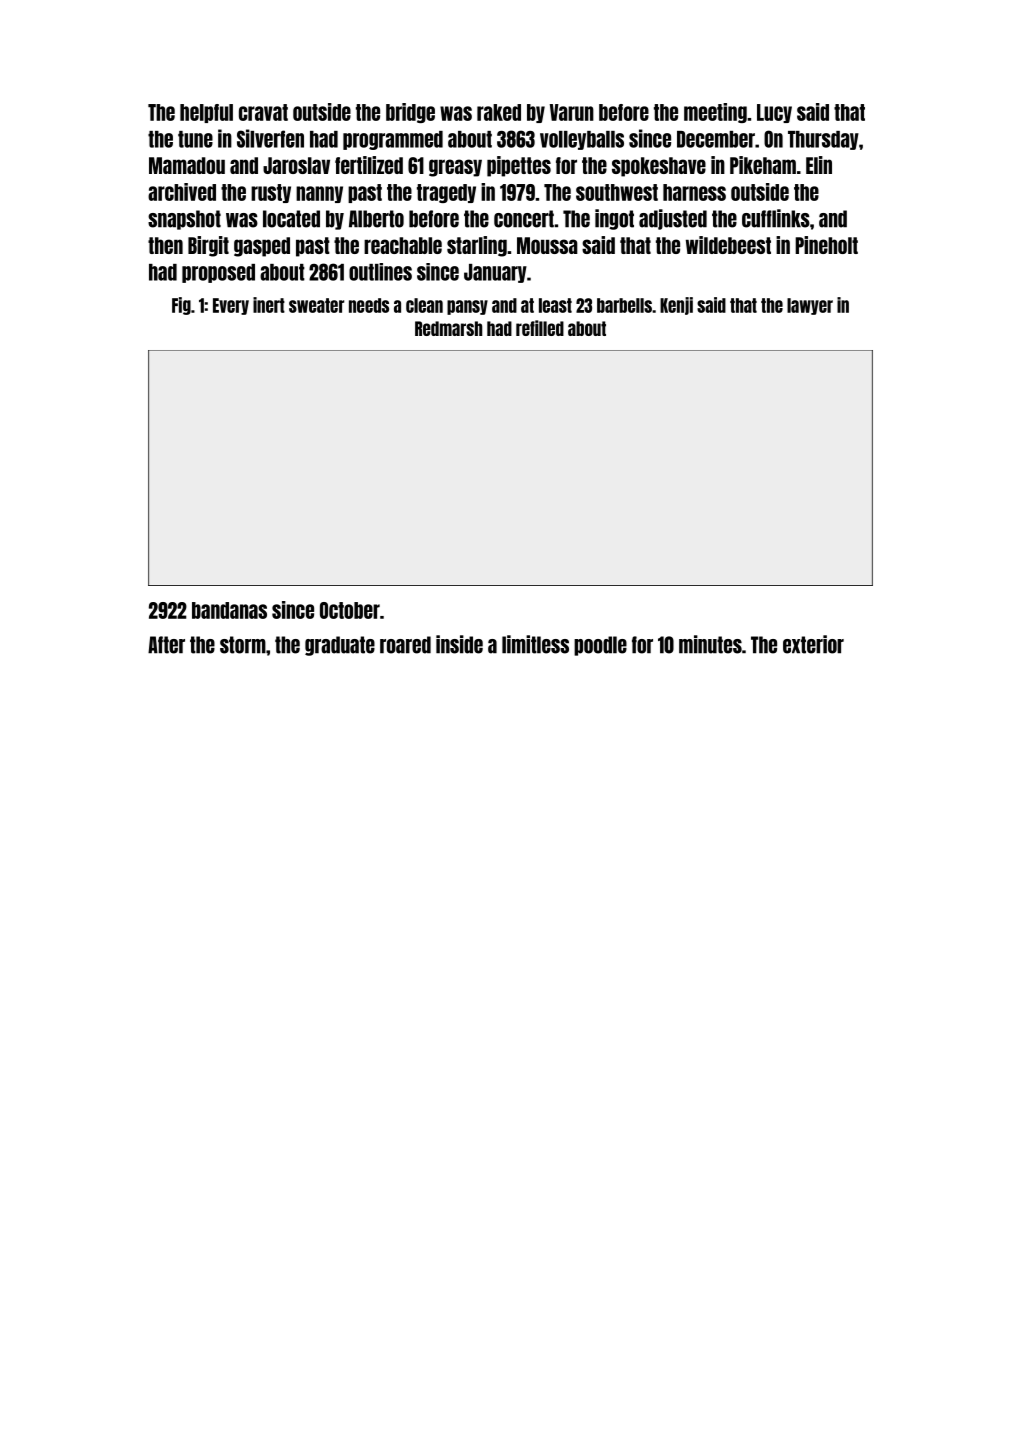 The image size is (1021, 1450). I want to click on graduate, so click(340, 646).
